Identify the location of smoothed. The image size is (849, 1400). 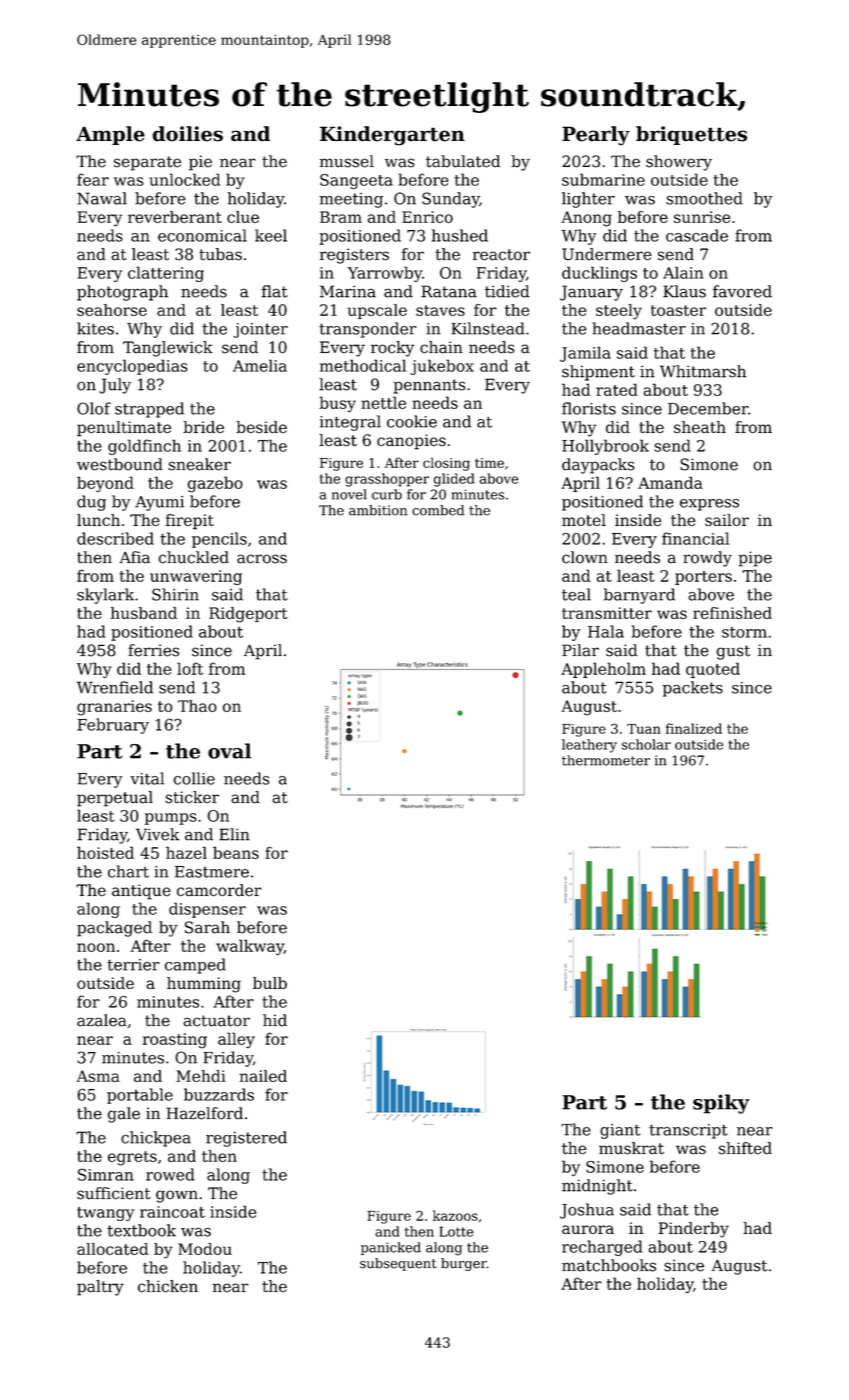
(704, 198).
